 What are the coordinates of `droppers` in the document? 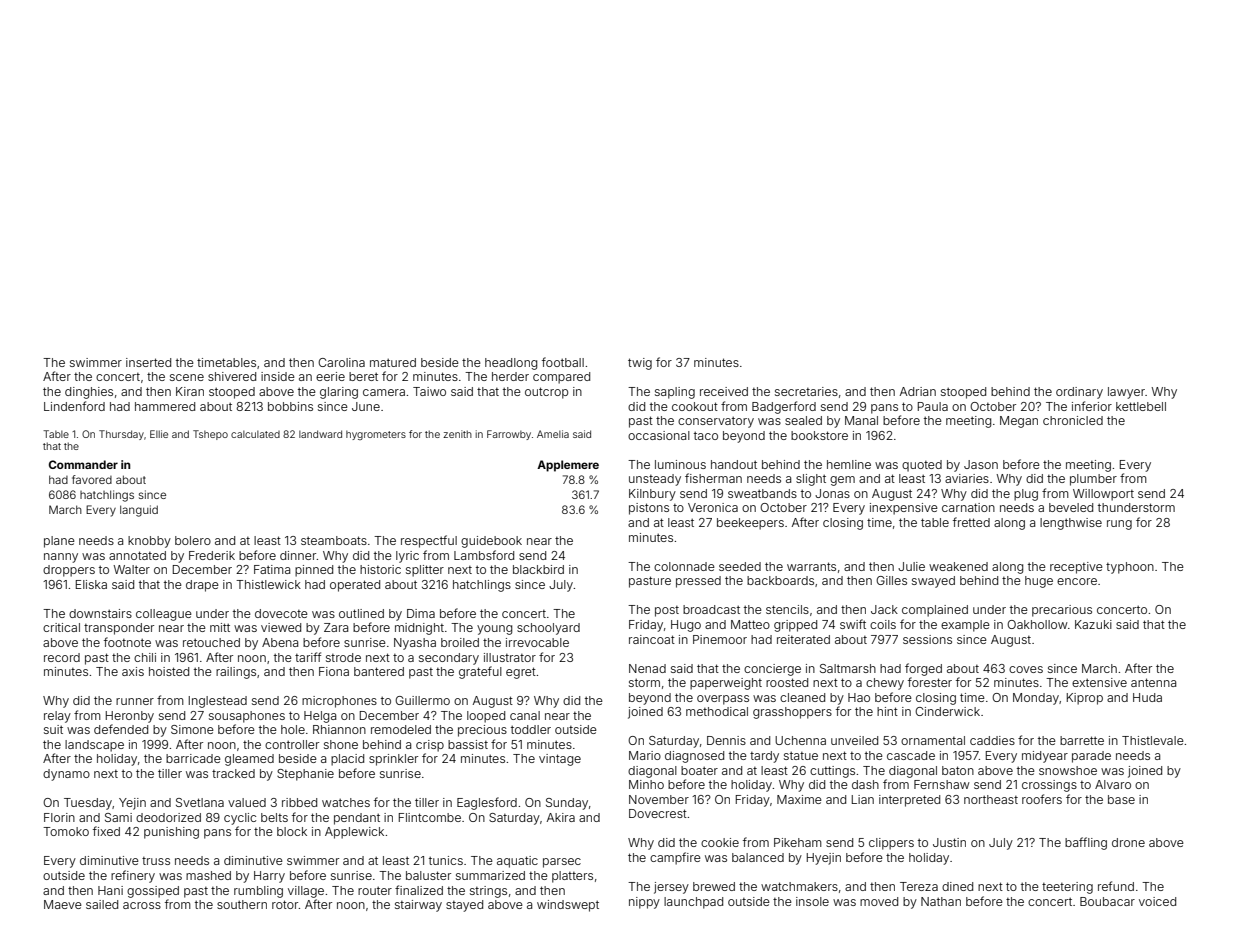 It's located at (69, 571).
